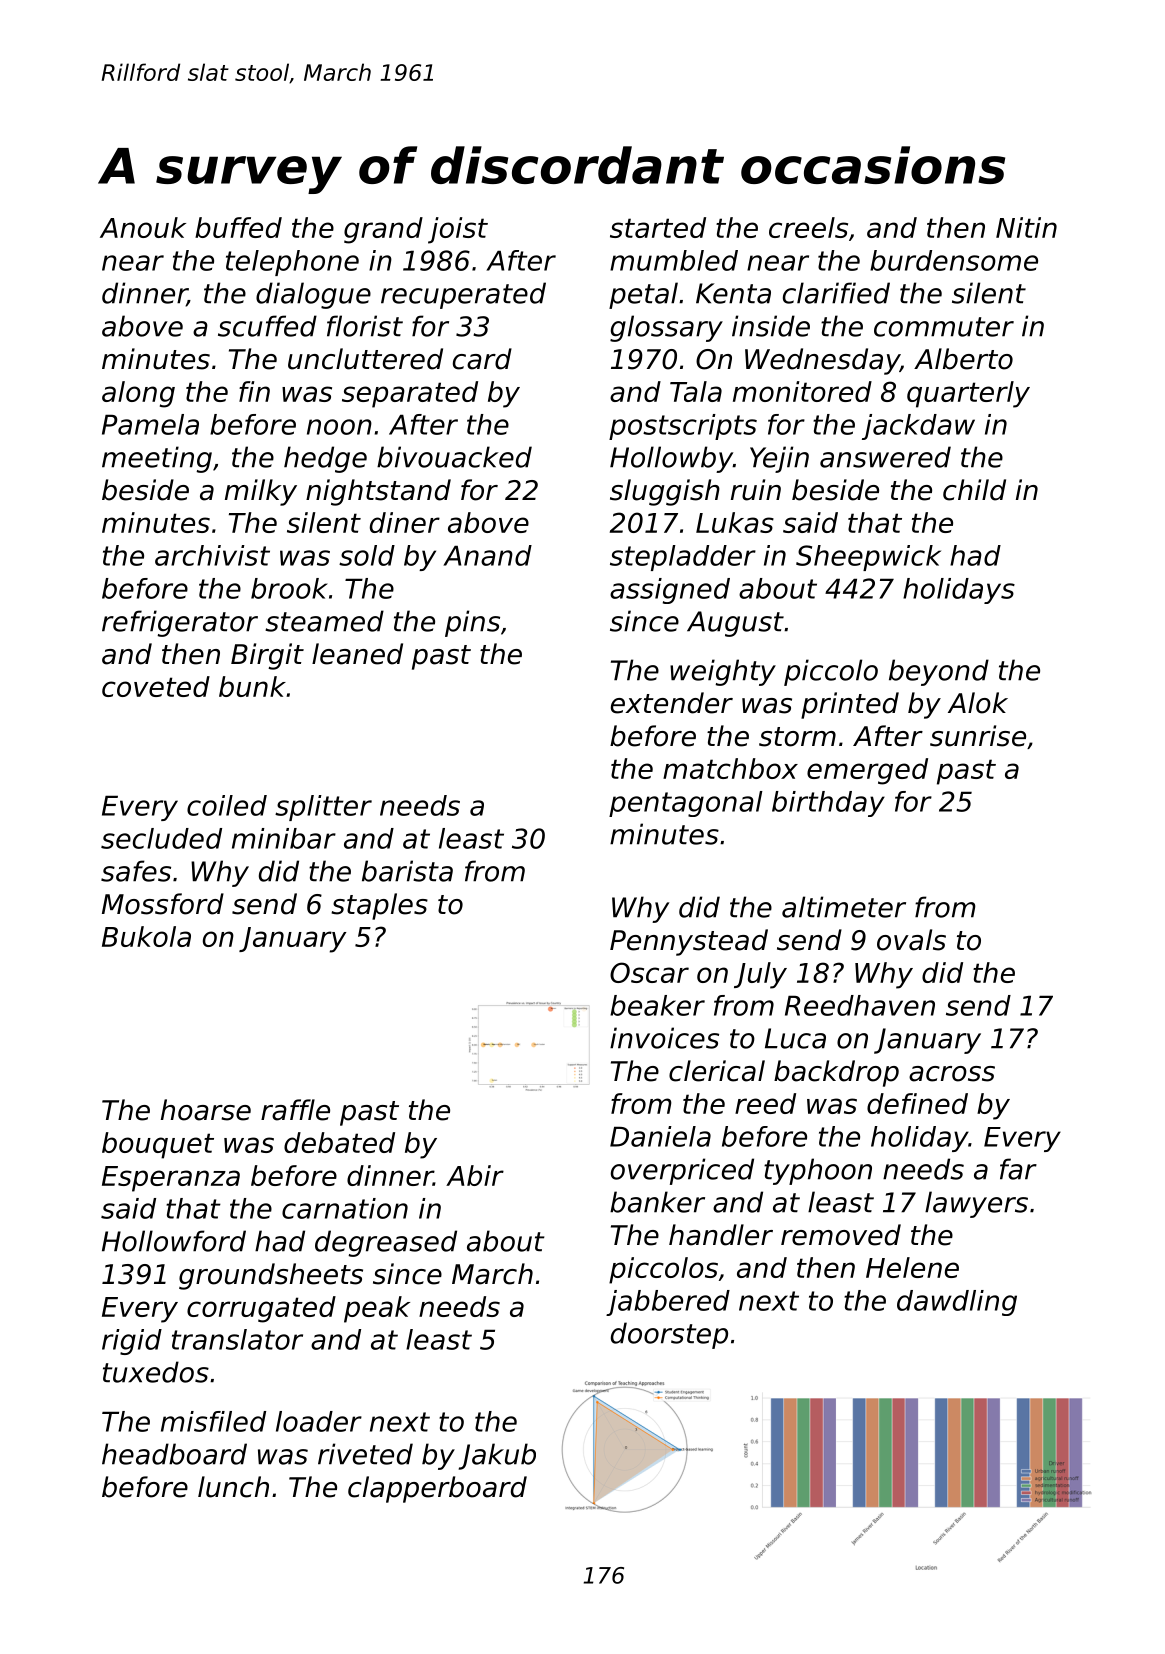 The image size is (1165, 1654). I want to click on mumbled, so click(674, 260).
